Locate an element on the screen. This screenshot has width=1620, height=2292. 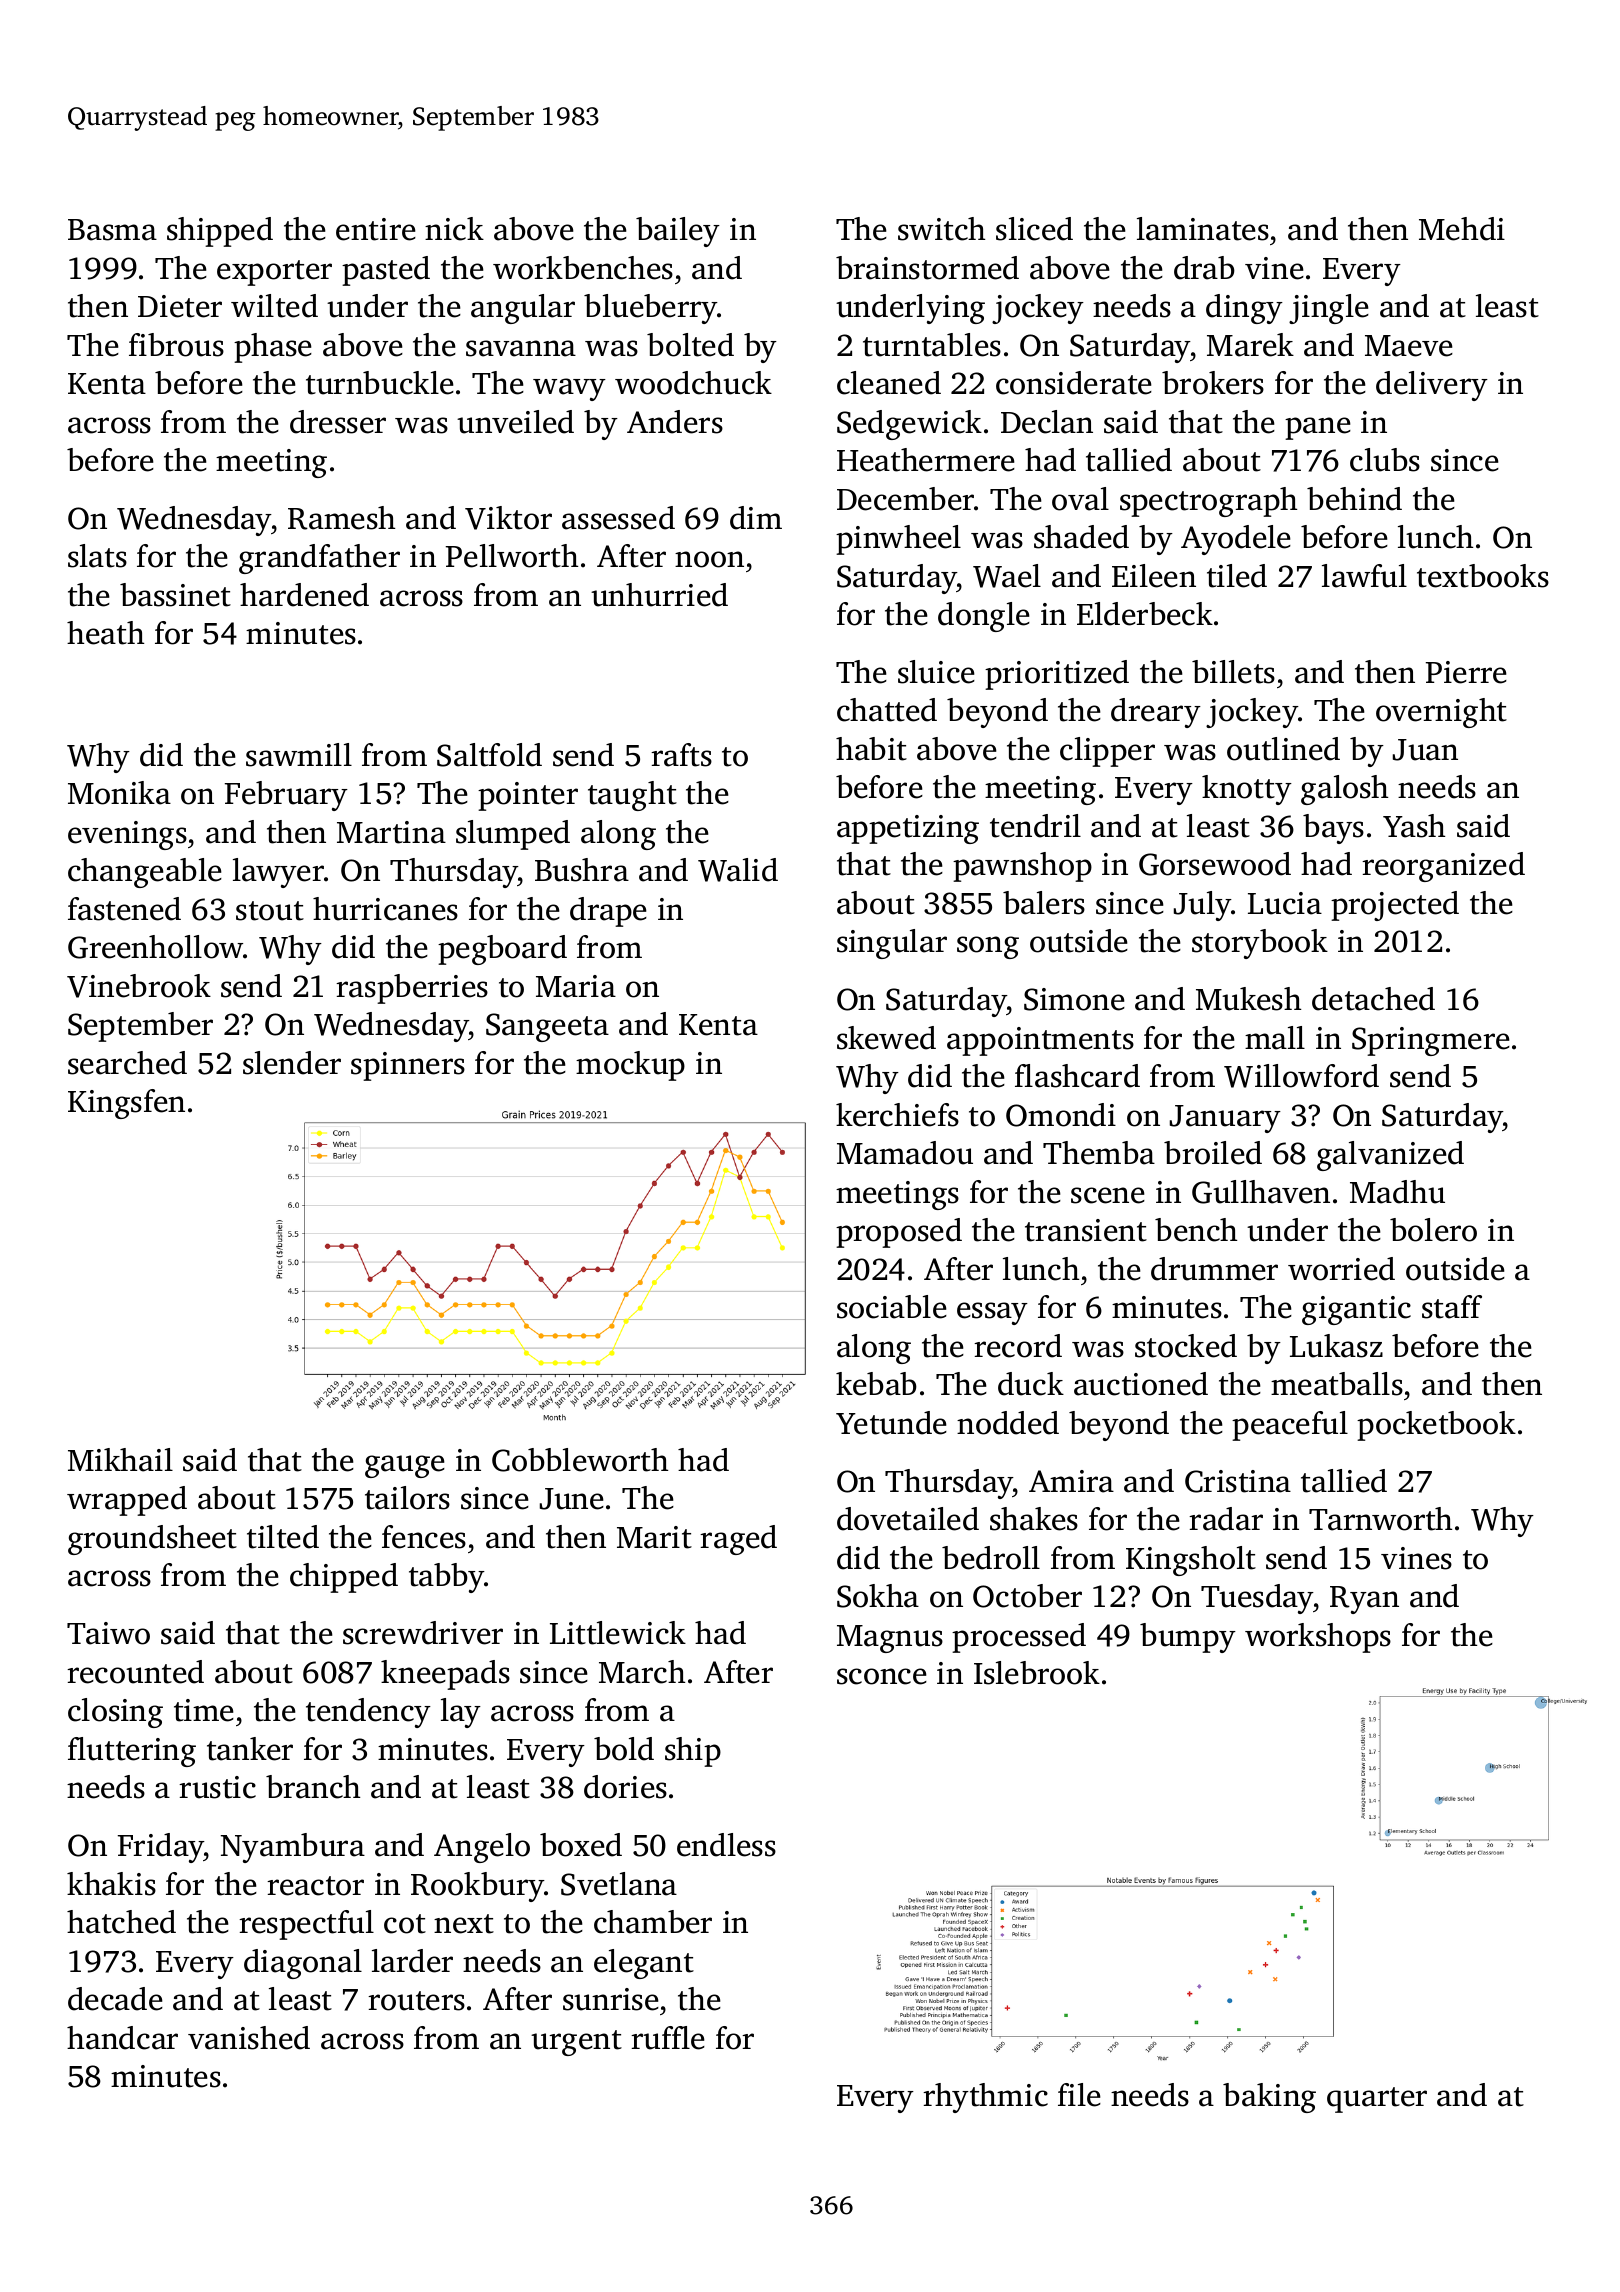
quarter is located at coordinates (1377, 2100).
